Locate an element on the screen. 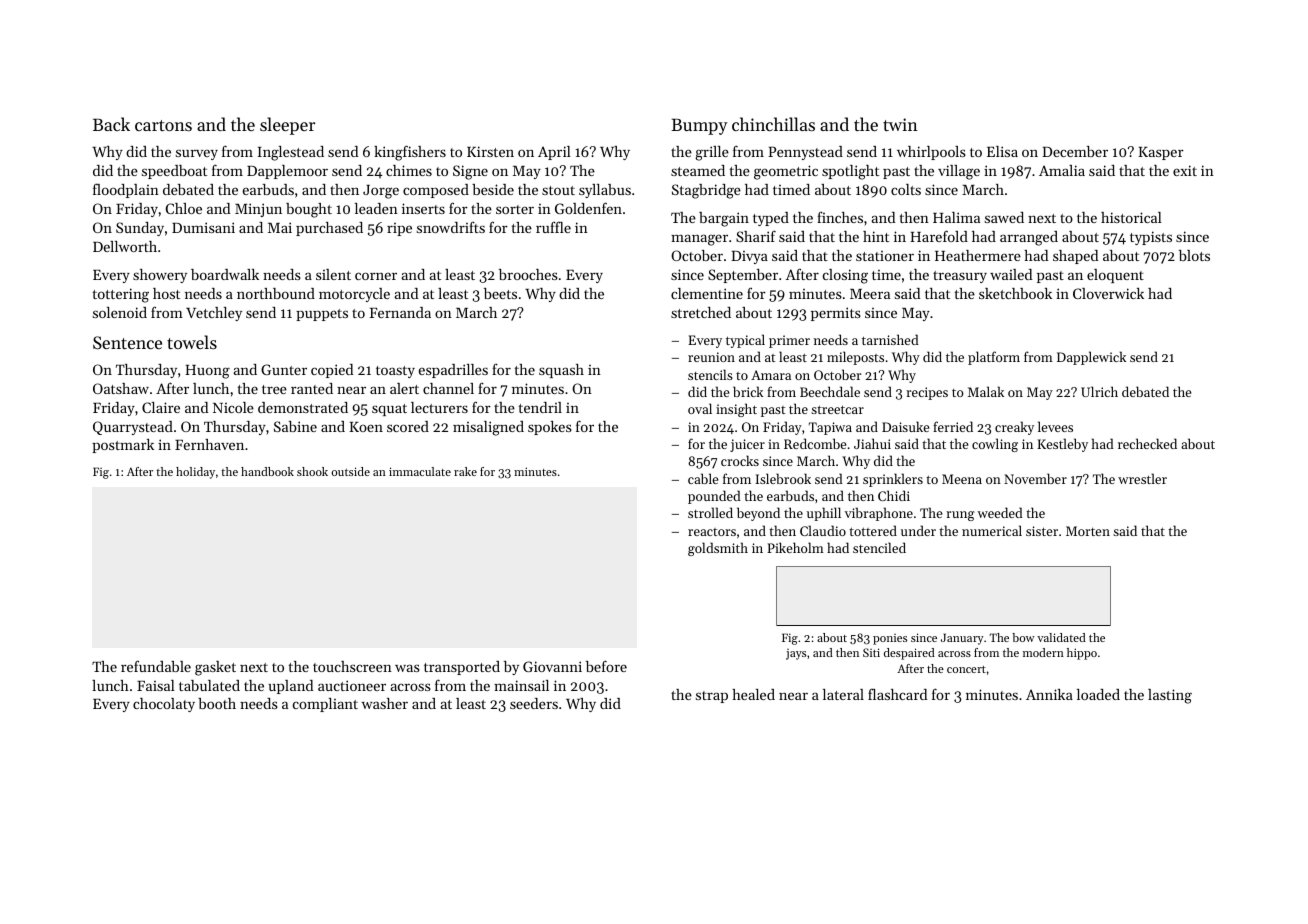 This screenshot has width=1308, height=924. pounded is located at coordinates (714, 497).
